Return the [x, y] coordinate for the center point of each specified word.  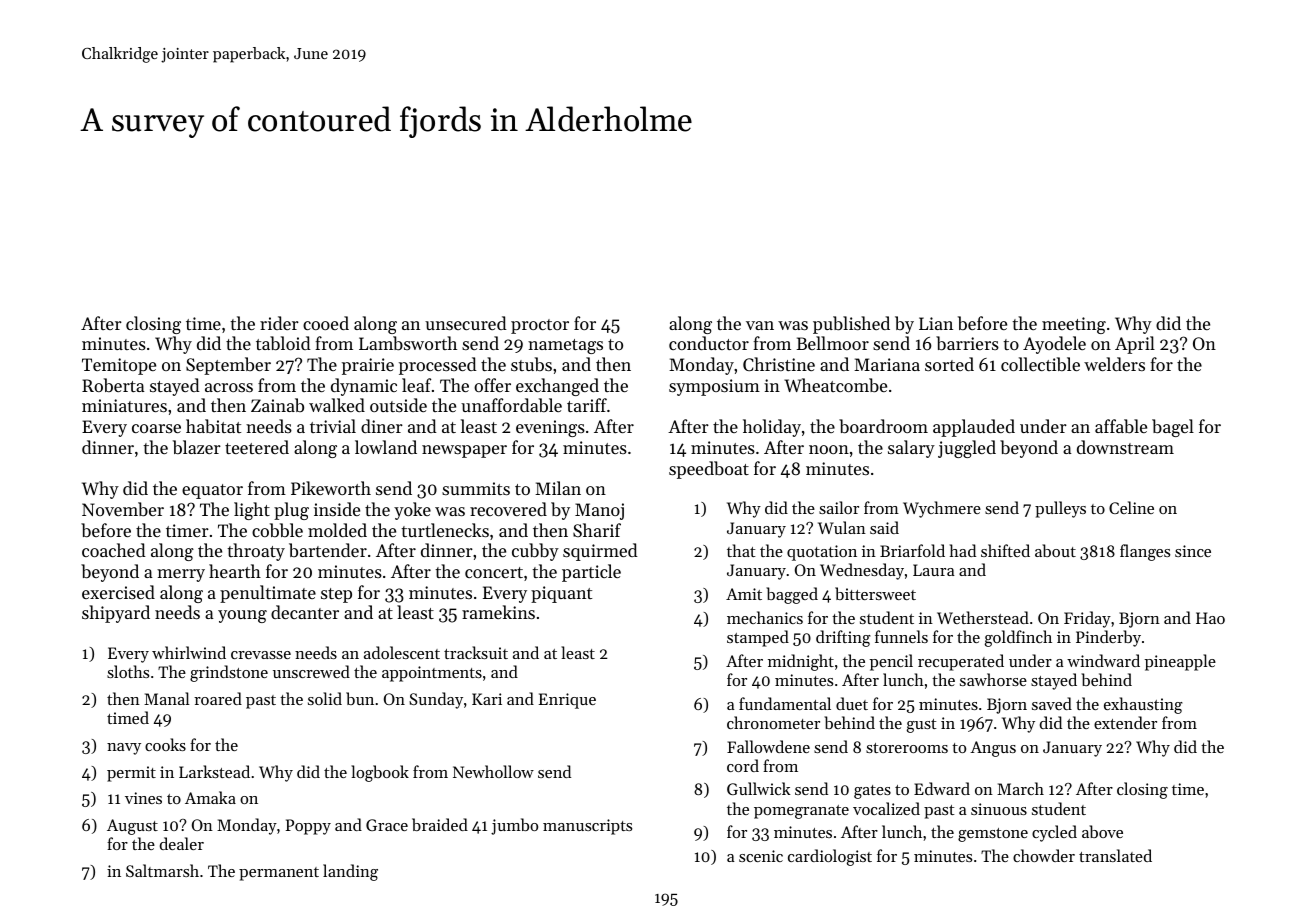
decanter [305, 612]
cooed [326, 323]
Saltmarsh [162, 870]
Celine [1131, 507]
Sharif [597, 530]
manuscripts [587, 827]
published [851, 325]
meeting [1074, 325]
